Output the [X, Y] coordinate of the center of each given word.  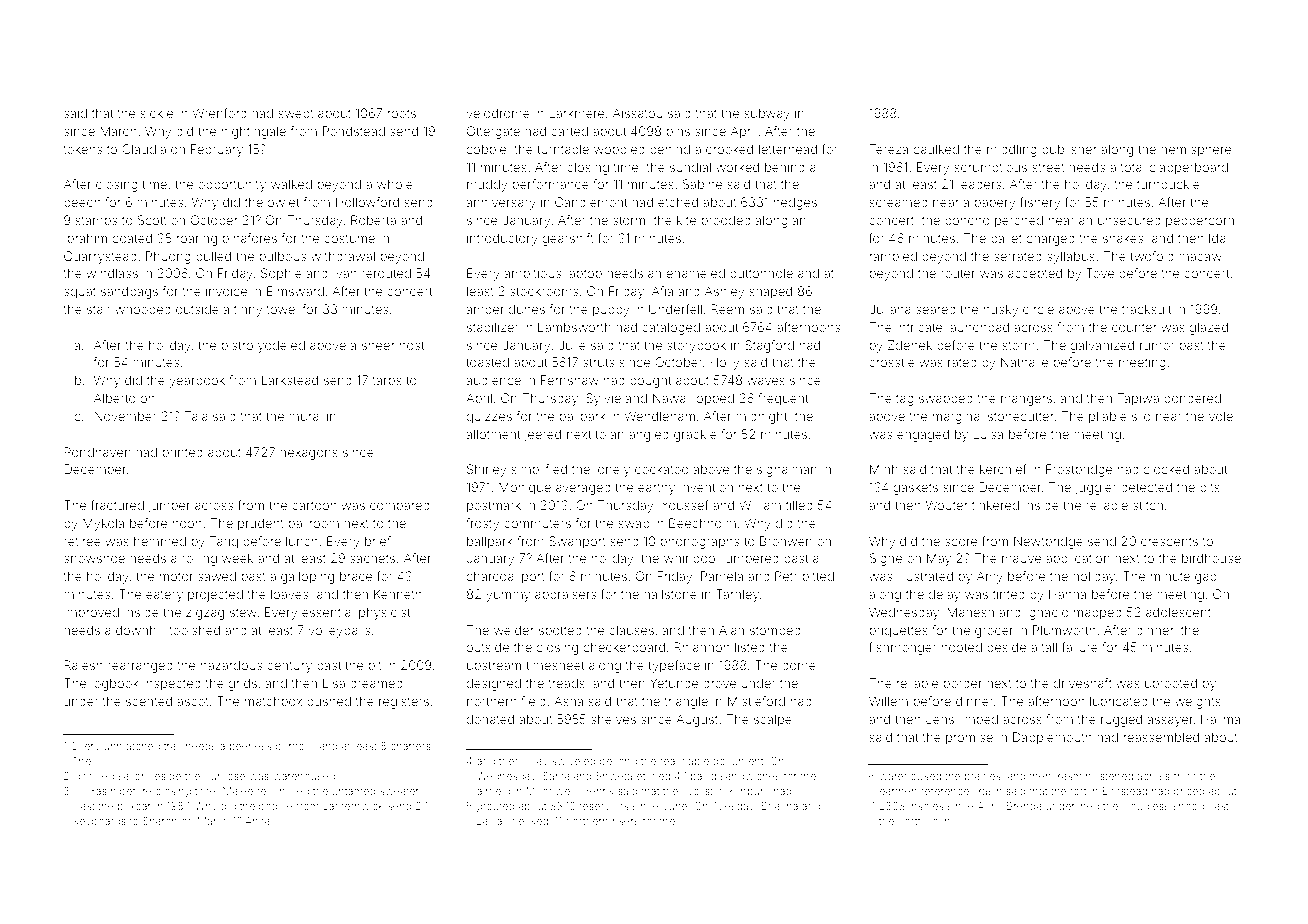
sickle [156, 113]
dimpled [94, 777]
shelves [613, 719]
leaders [980, 184]
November [125, 416]
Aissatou [638, 113]
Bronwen [786, 541]
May [939, 559]
